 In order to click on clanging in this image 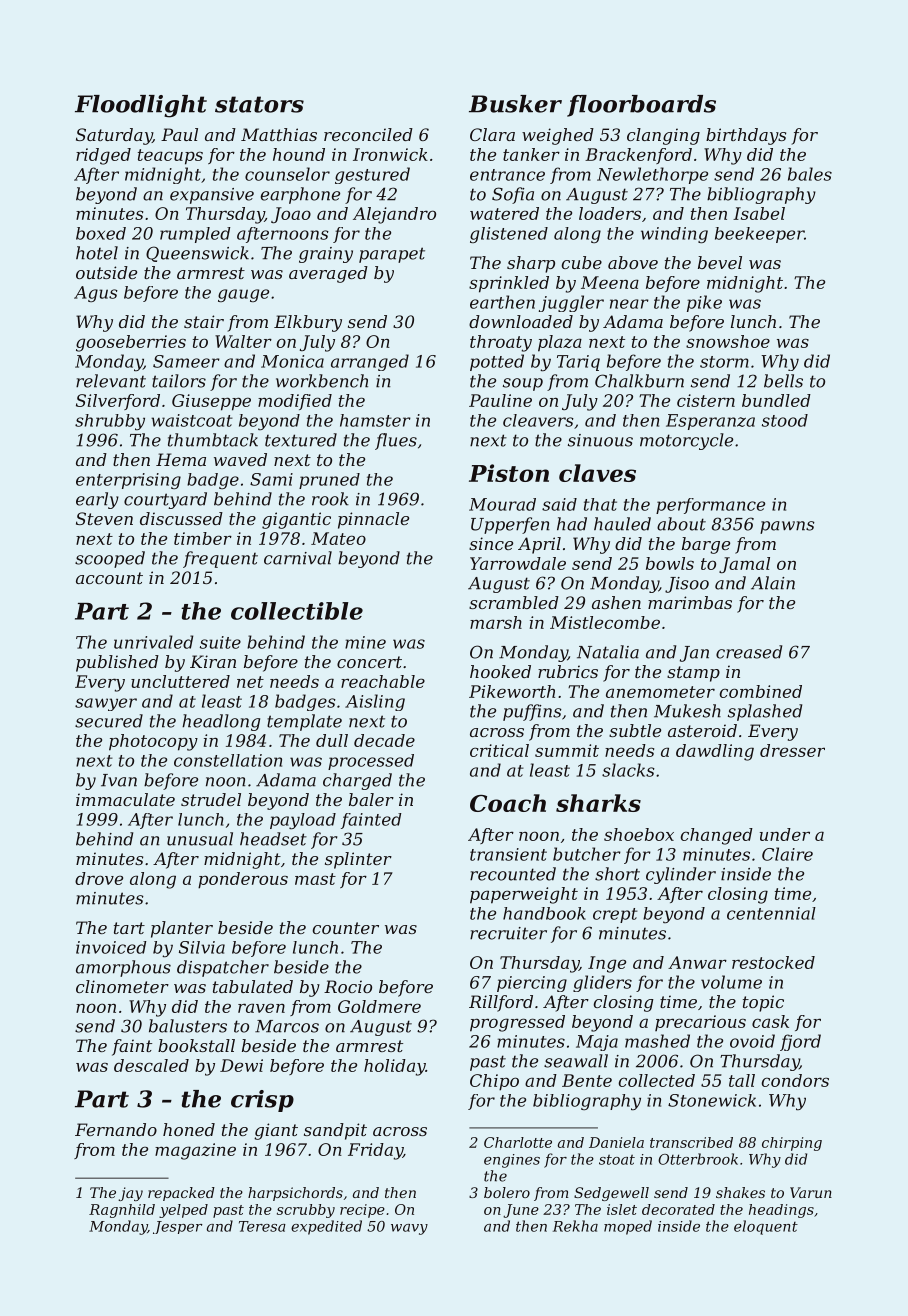, I will do `click(663, 136)`.
